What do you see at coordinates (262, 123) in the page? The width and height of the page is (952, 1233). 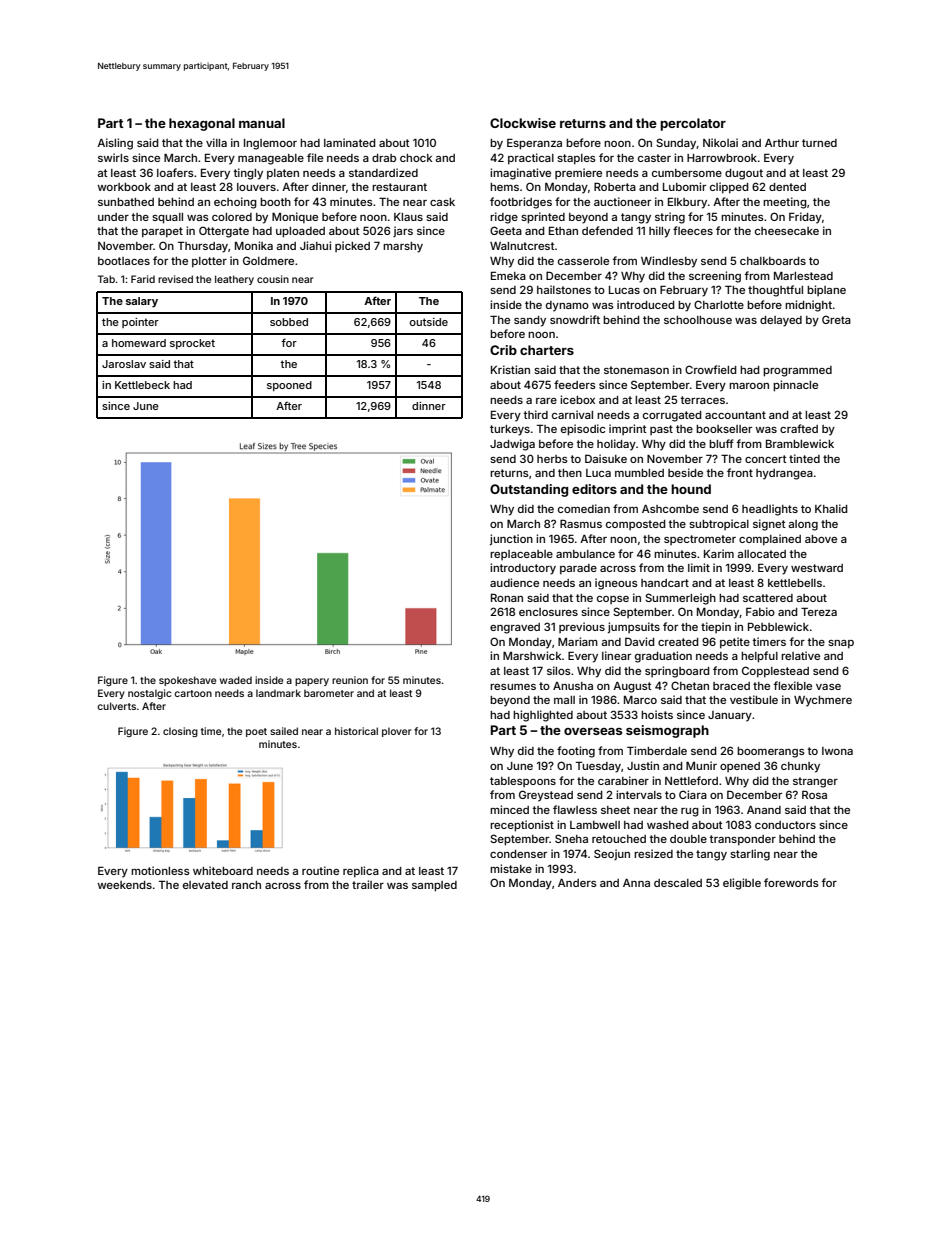 I see `manual` at bounding box center [262, 123].
